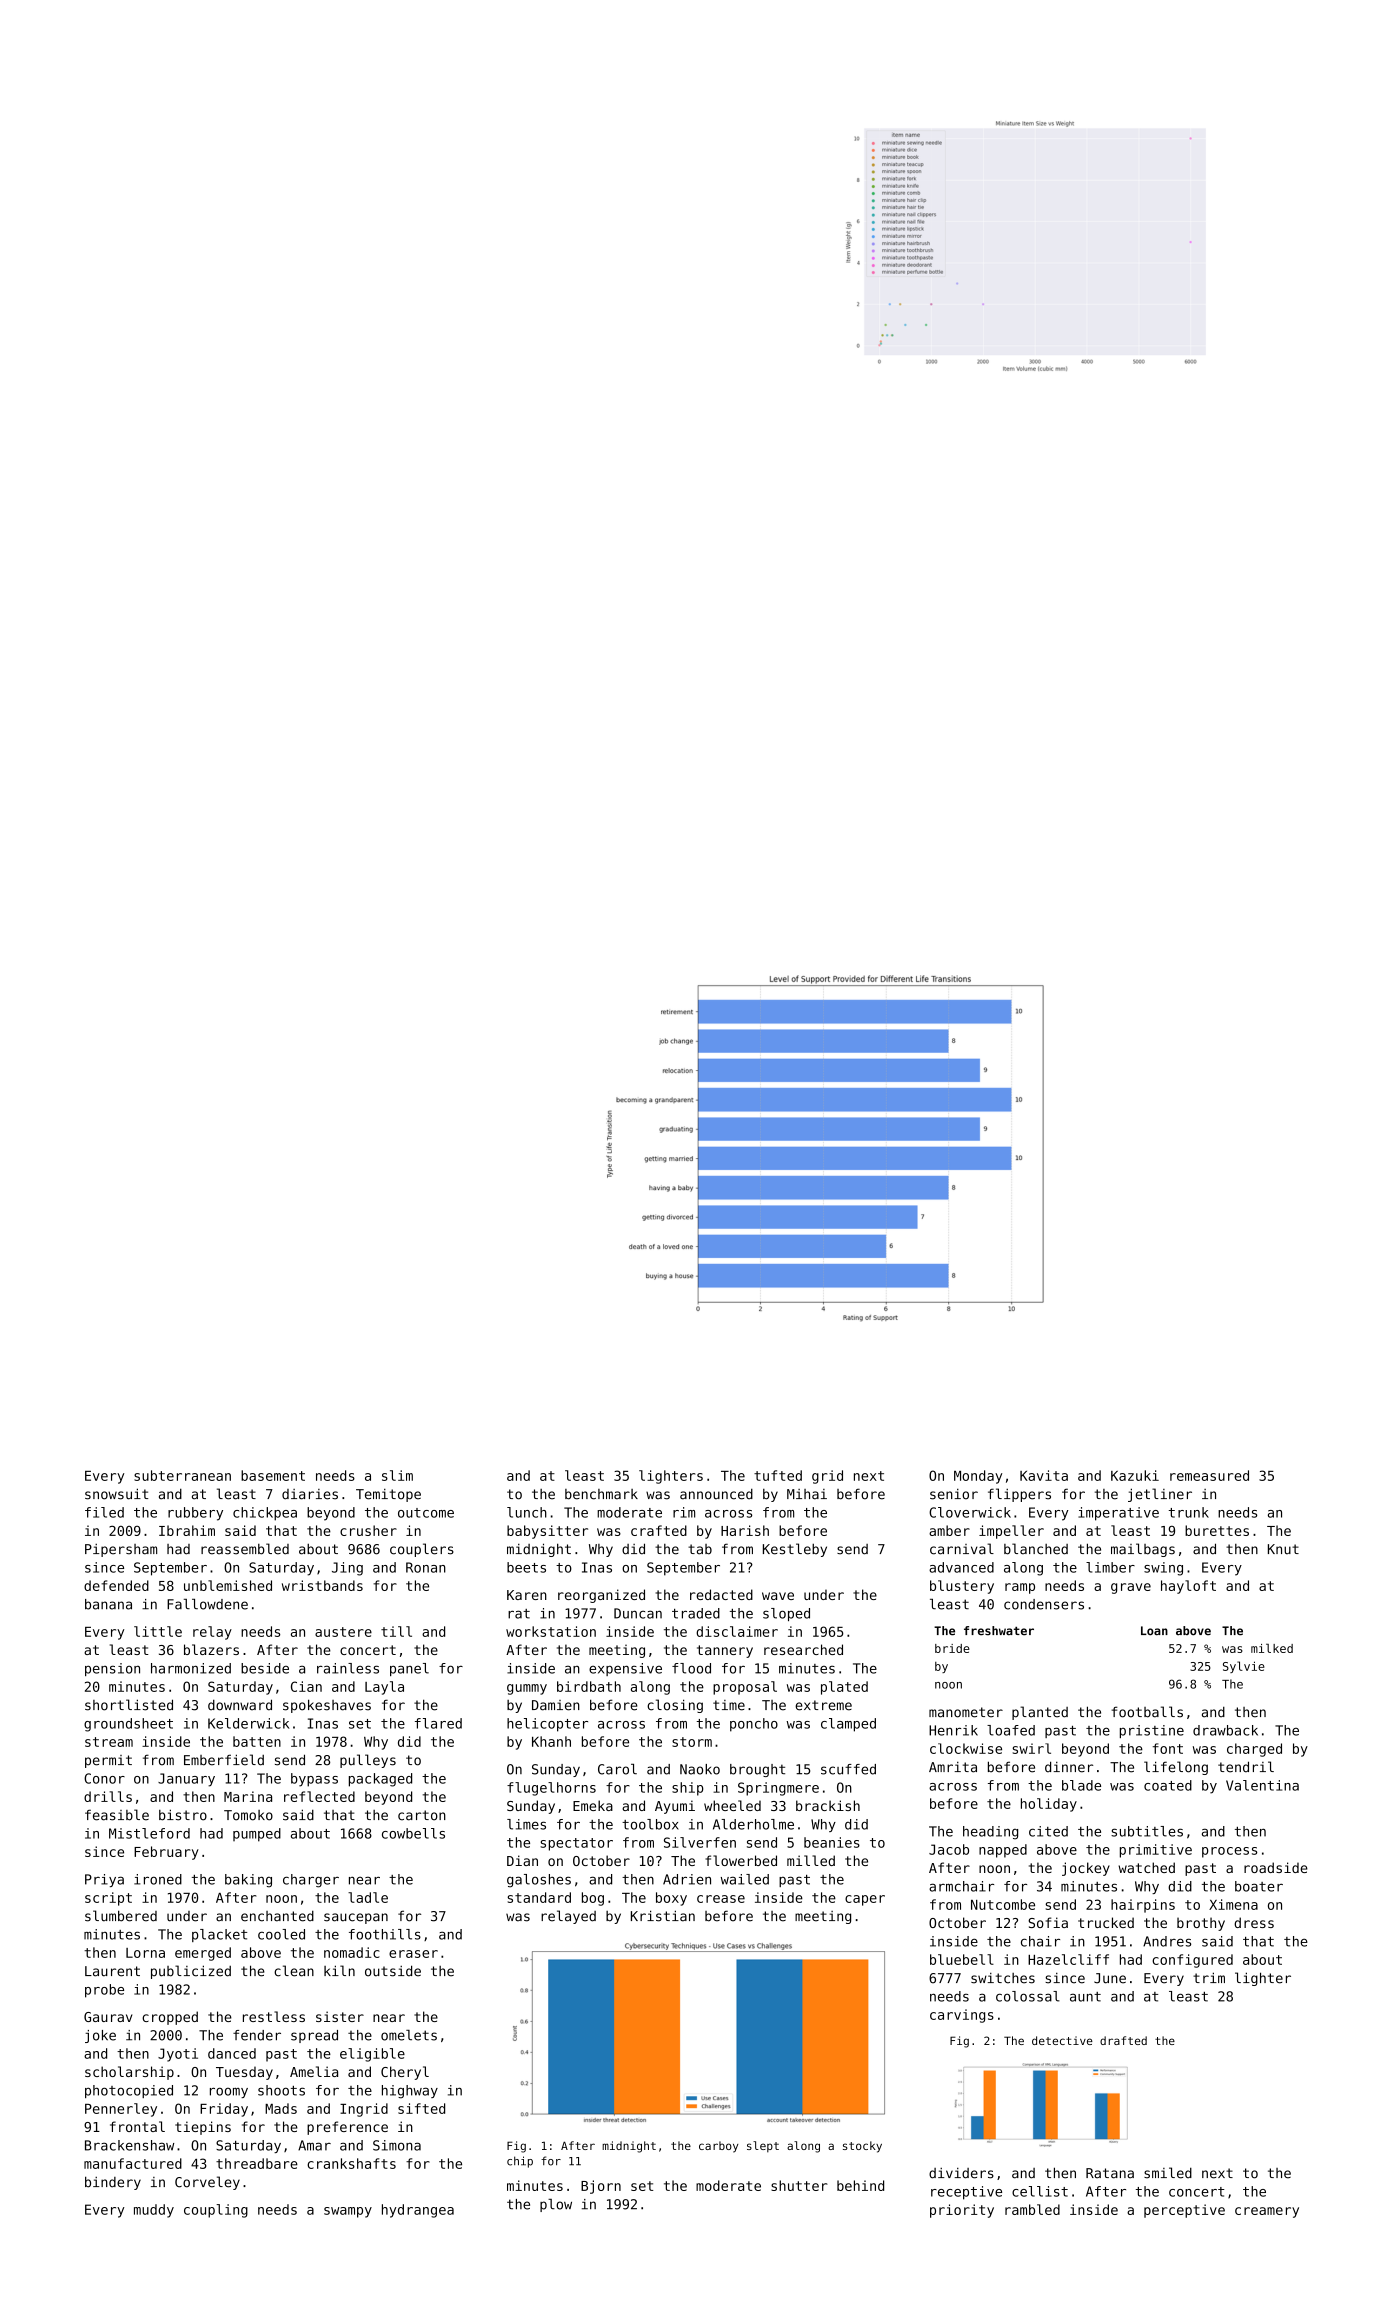 This screenshot has height=2300, width=1397. I want to click on slim, so click(397, 1475).
